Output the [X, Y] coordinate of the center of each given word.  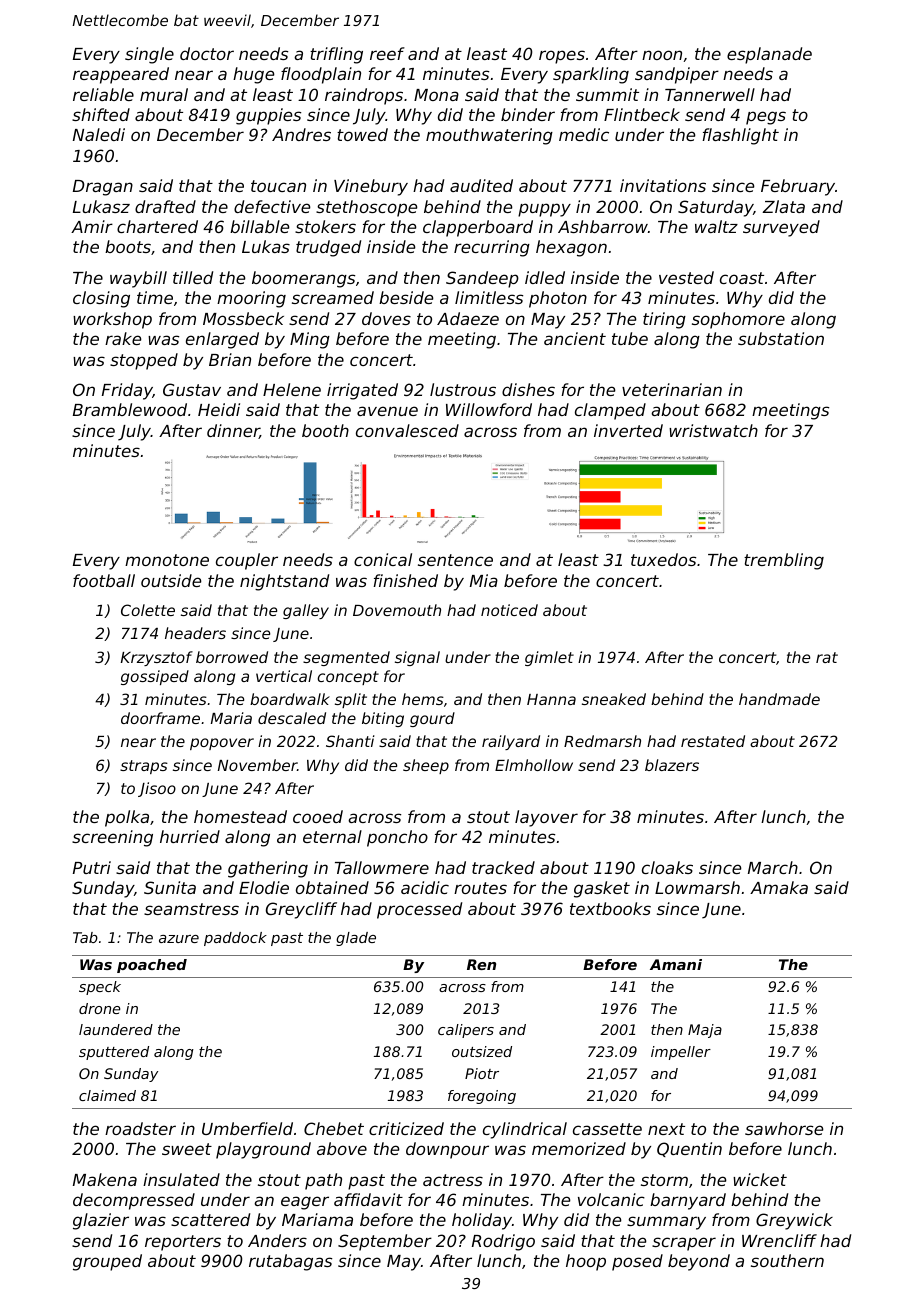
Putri [92, 867]
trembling [784, 561]
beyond [699, 1262]
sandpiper [677, 75]
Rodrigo [503, 1242]
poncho [397, 838]
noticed [509, 610]
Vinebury [371, 187]
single [149, 55]
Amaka [779, 887]
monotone [167, 560]
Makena [105, 1179]
